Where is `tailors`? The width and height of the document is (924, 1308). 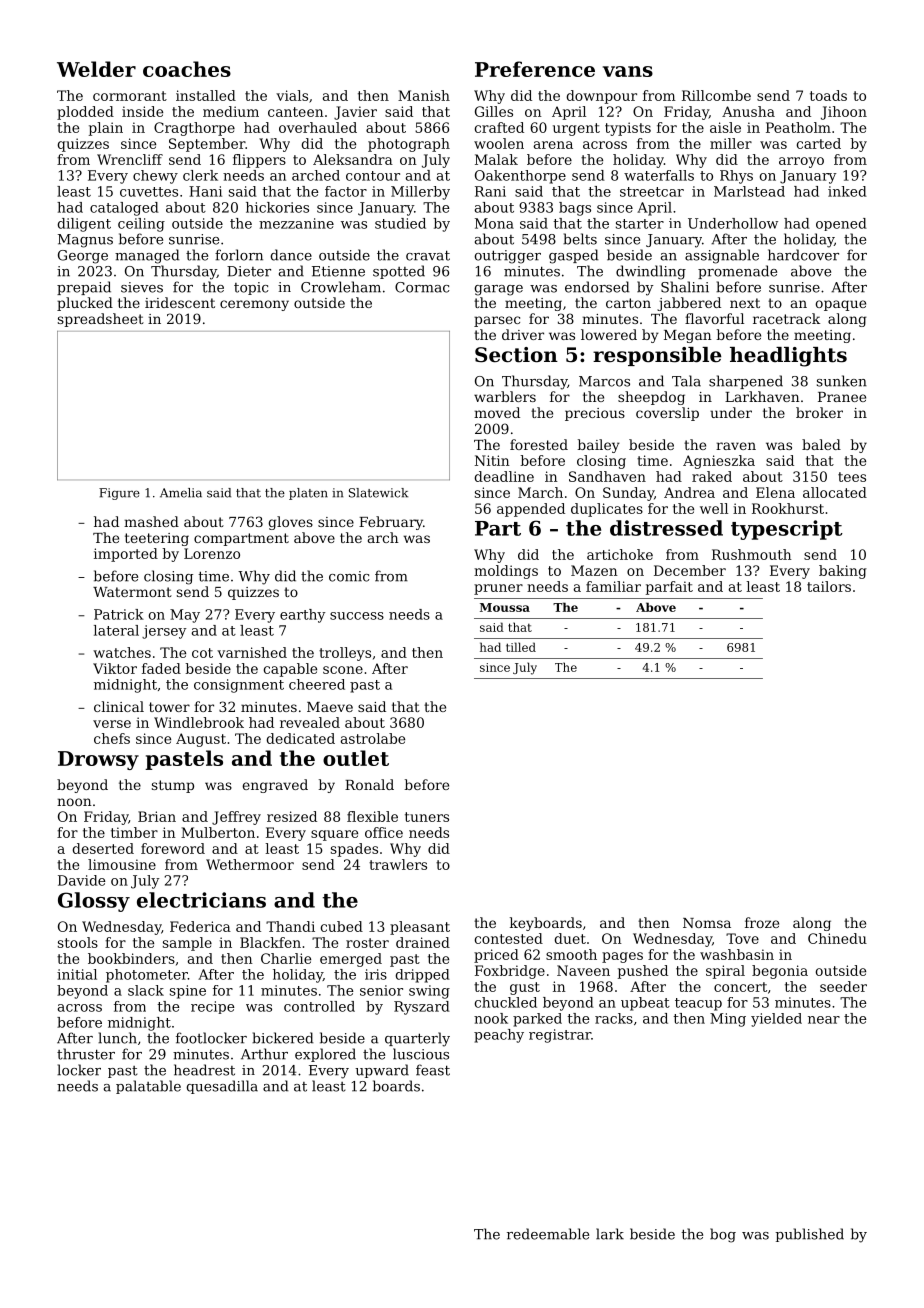
tailors is located at coordinates (829, 586).
